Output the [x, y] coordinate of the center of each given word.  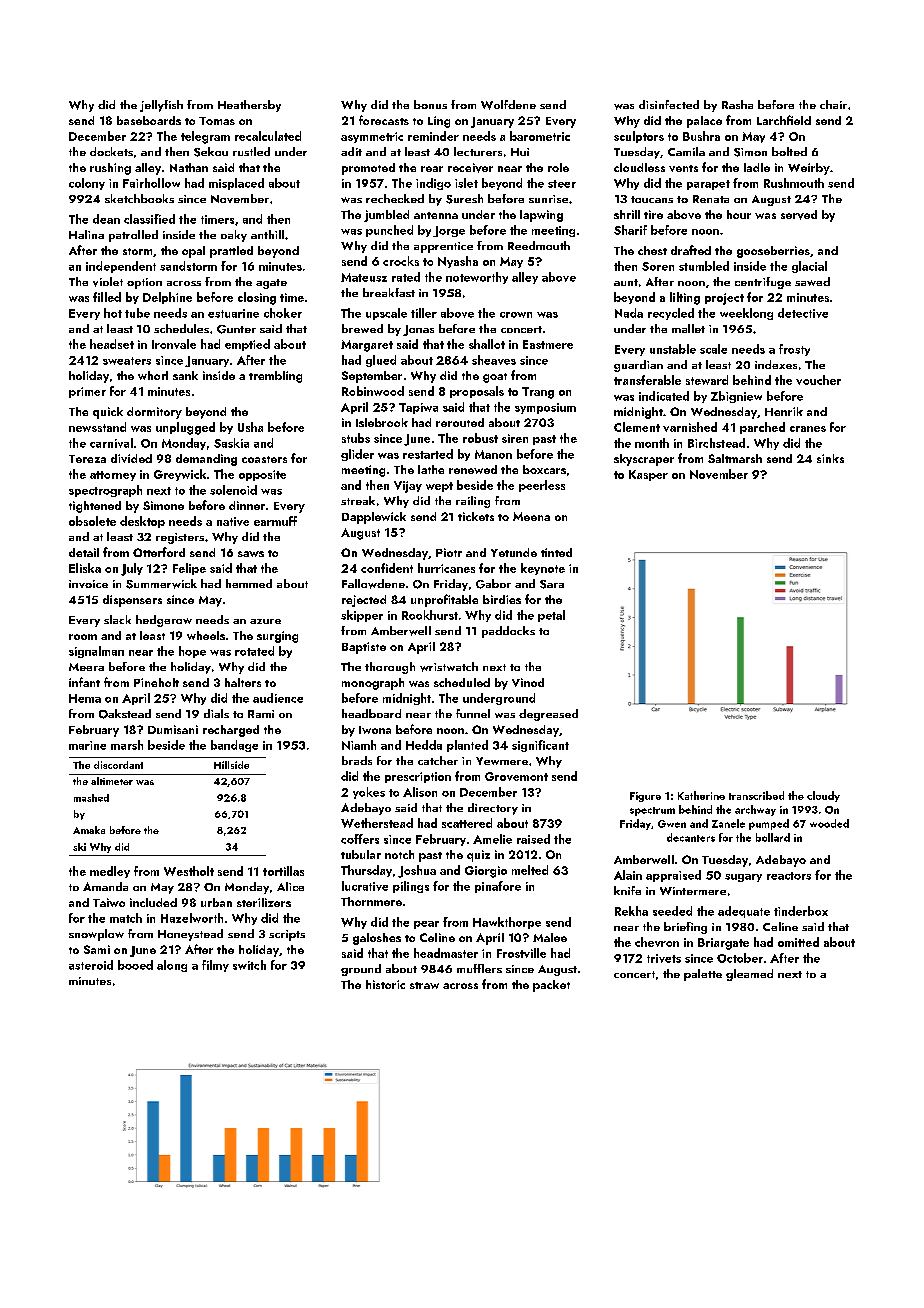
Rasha [737, 104]
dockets [111, 151]
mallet [688, 328]
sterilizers [264, 902]
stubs [356, 438]
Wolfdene [508, 105]
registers [180, 538]
